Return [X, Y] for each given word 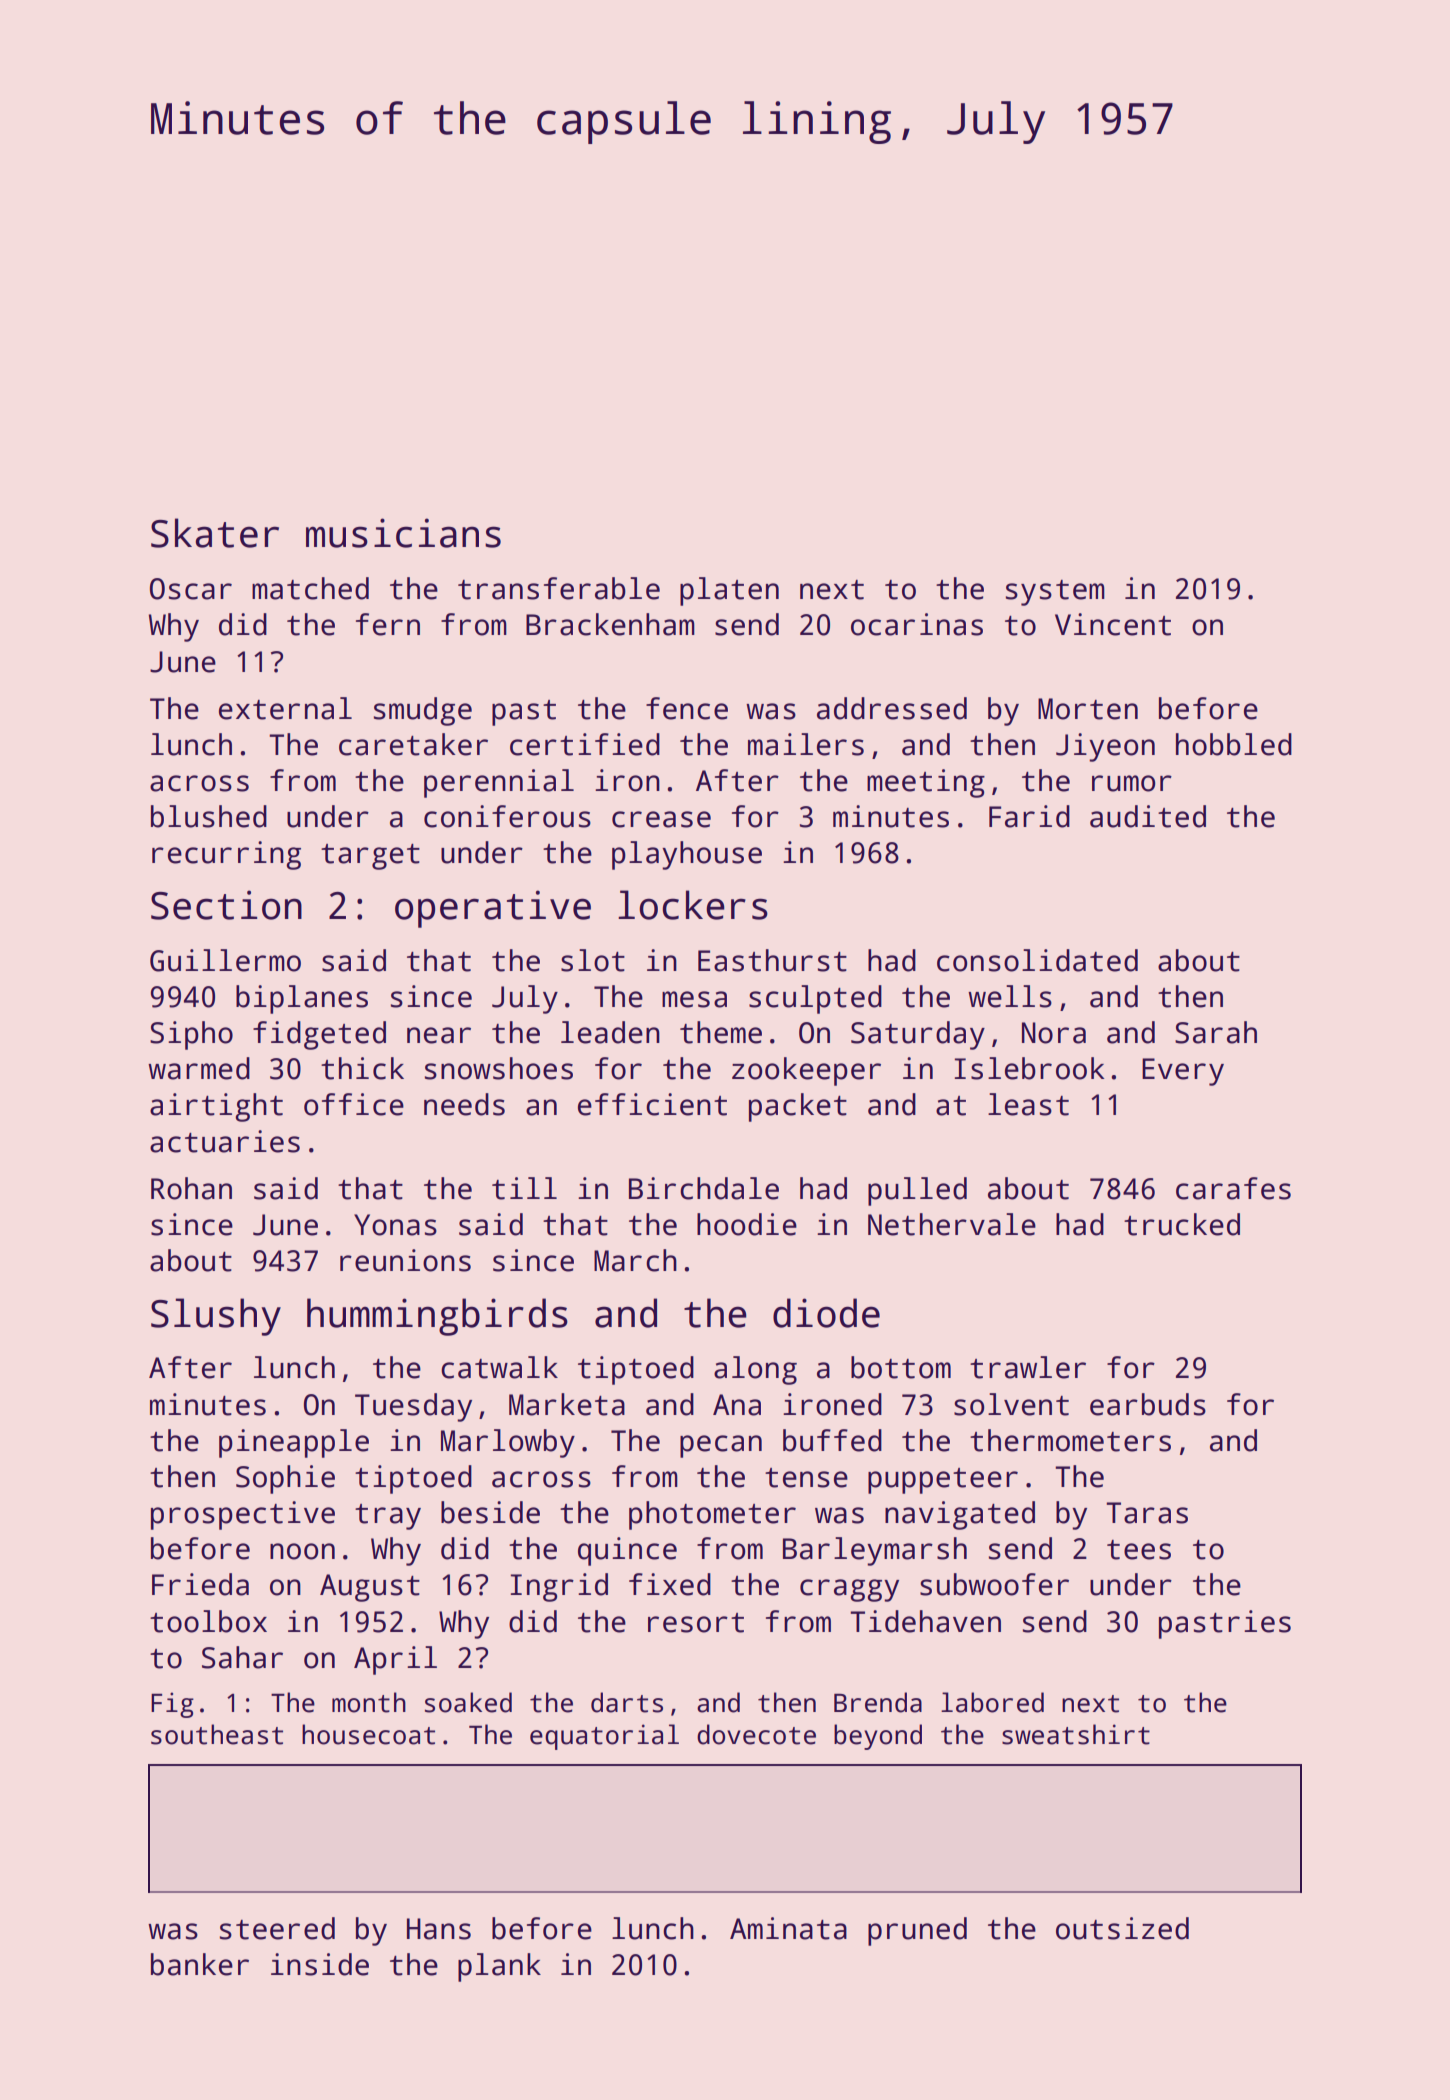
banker [200, 1964]
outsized [1122, 1928]
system [1055, 593]
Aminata [788, 1928]
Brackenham [610, 624]
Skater [215, 533]
